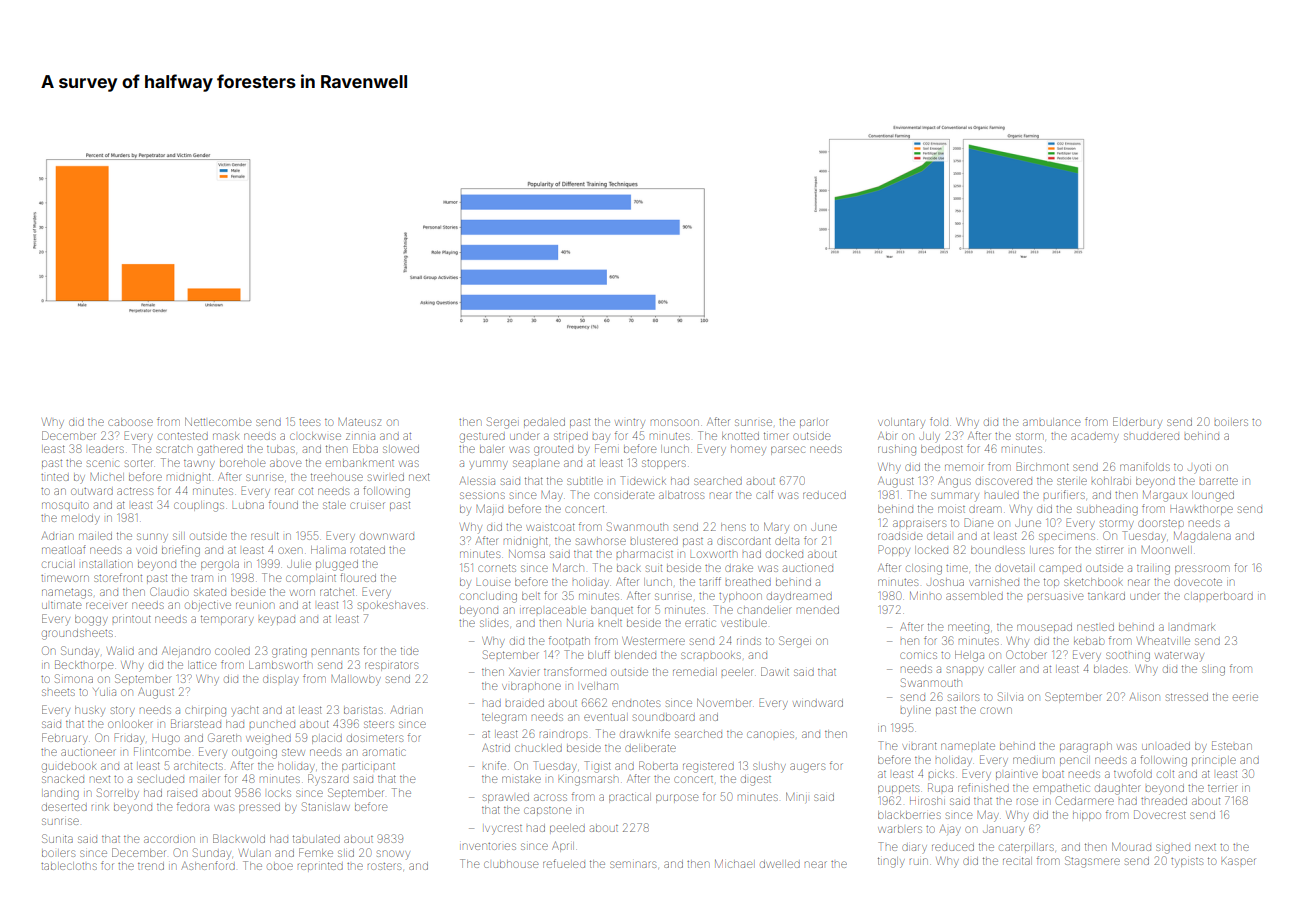 This screenshot has height=924, width=1308. What do you see at coordinates (1238, 861) in the screenshot?
I see `Kasper` at bounding box center [1238, 861].
